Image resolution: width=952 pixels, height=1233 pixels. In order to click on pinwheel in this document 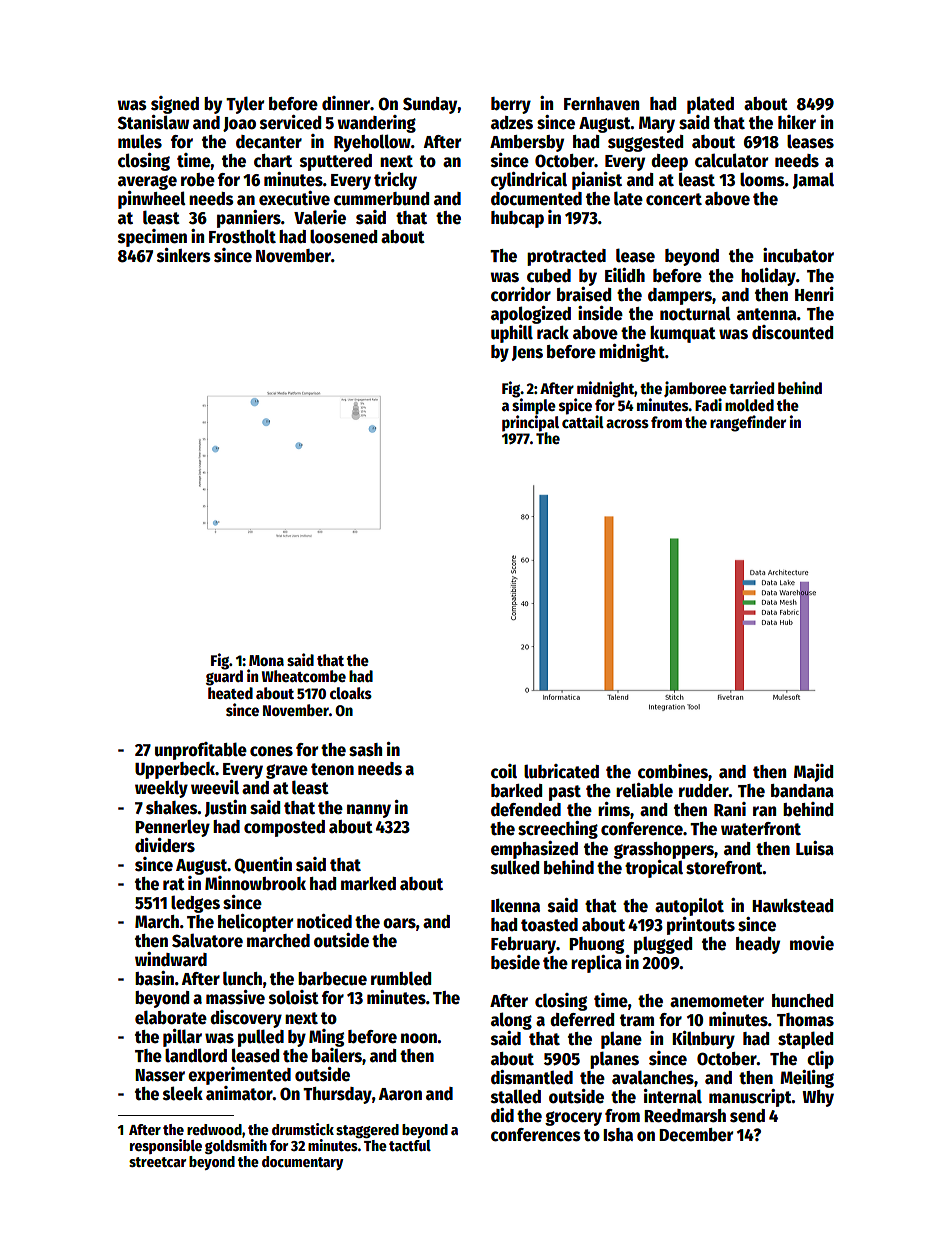, I will do `click(152, 200)`.
